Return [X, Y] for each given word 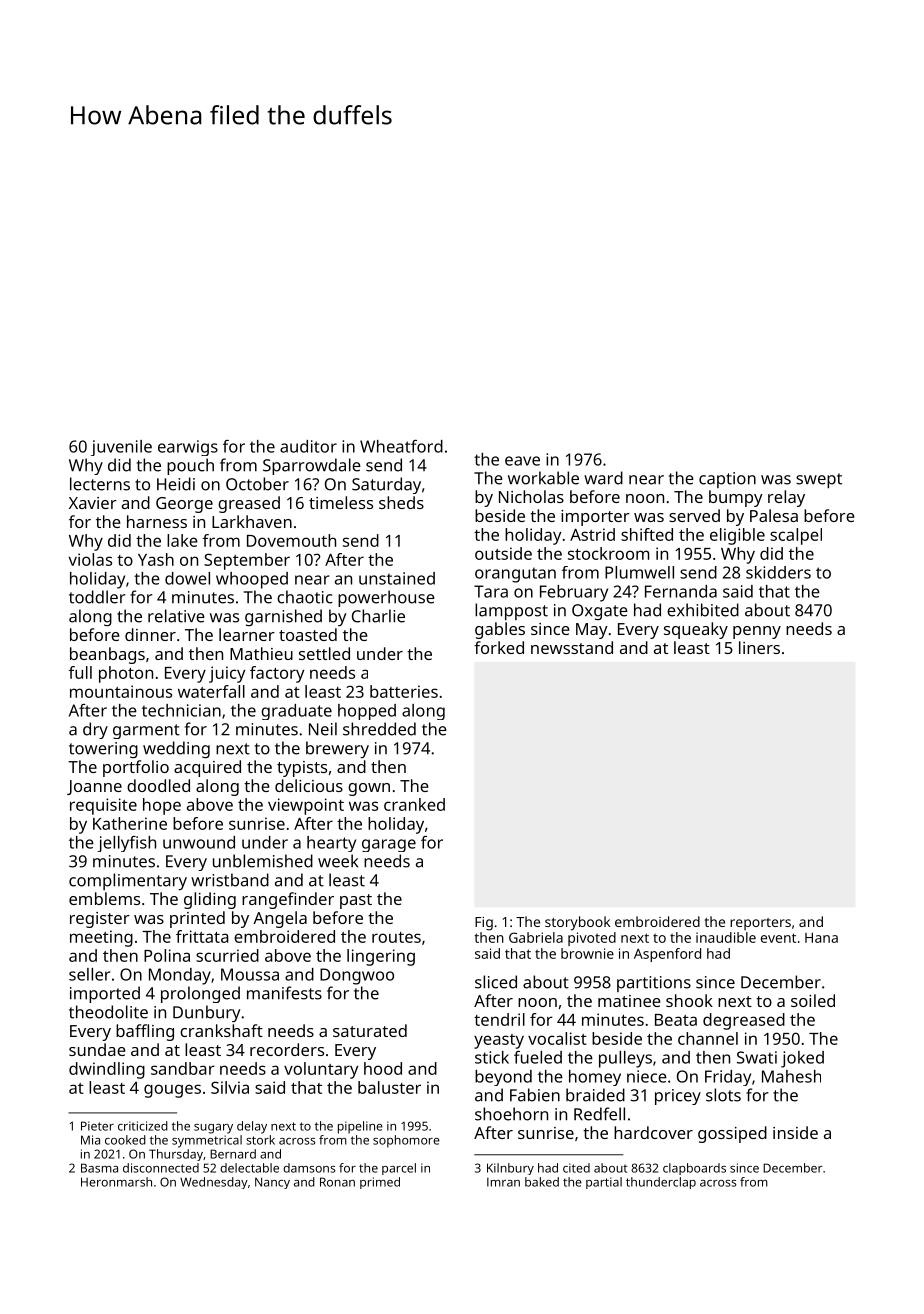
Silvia [230, 1087]
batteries [404, 691]
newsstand [572, 647]
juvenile [121, 448]
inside [795, 1132]
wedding [176, 749]
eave [522, 461]
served [694, 515]
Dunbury [207, 1013]
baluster [389, 1087]
